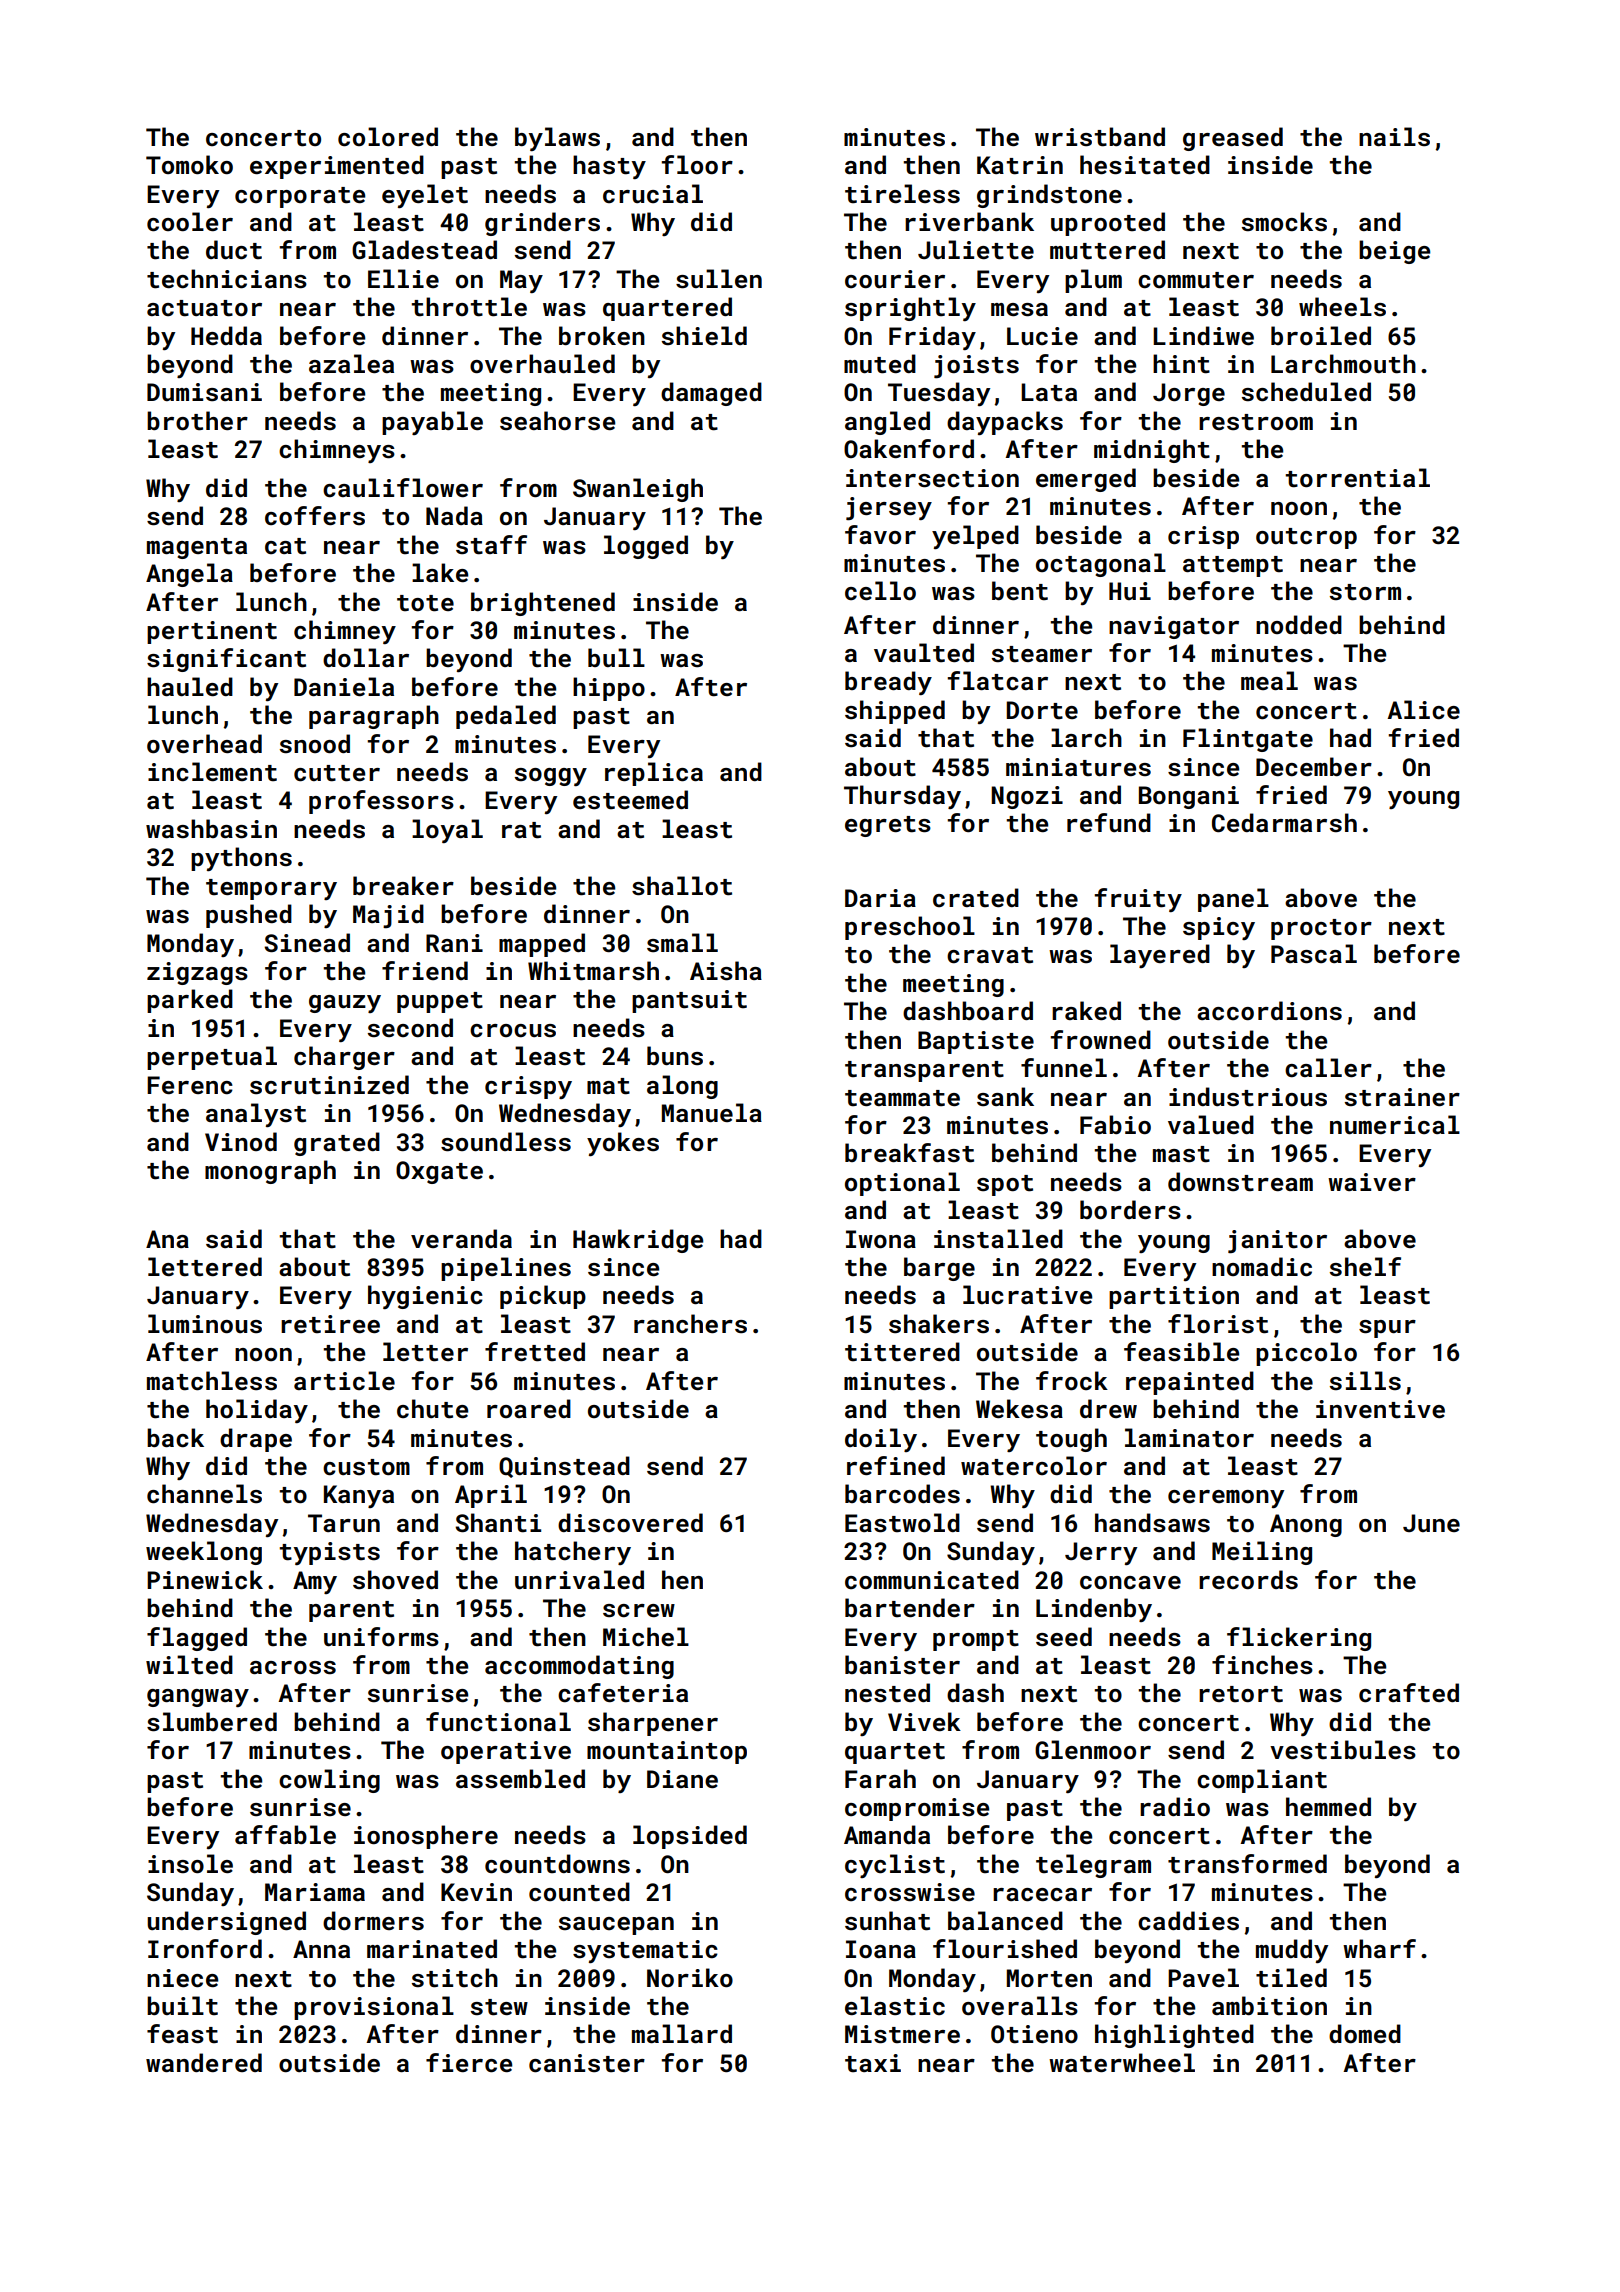 The width and height of the document is (1620, 2292). What do you see at coordinates (902, 1352) in the document?
I see `tittered` at bounding box center [902, 1352].
